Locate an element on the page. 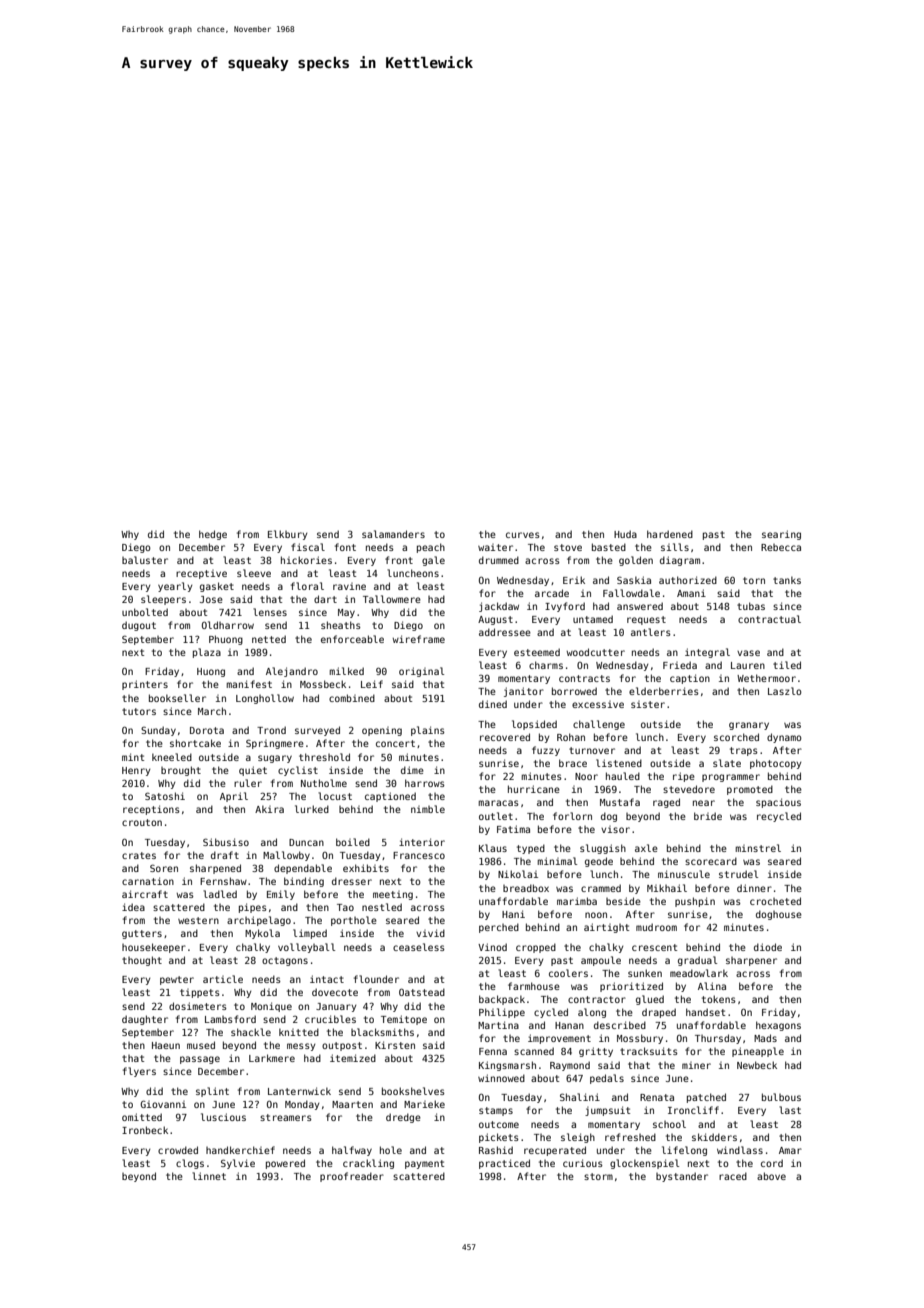  recovered is located at coordinates (505, 737).
